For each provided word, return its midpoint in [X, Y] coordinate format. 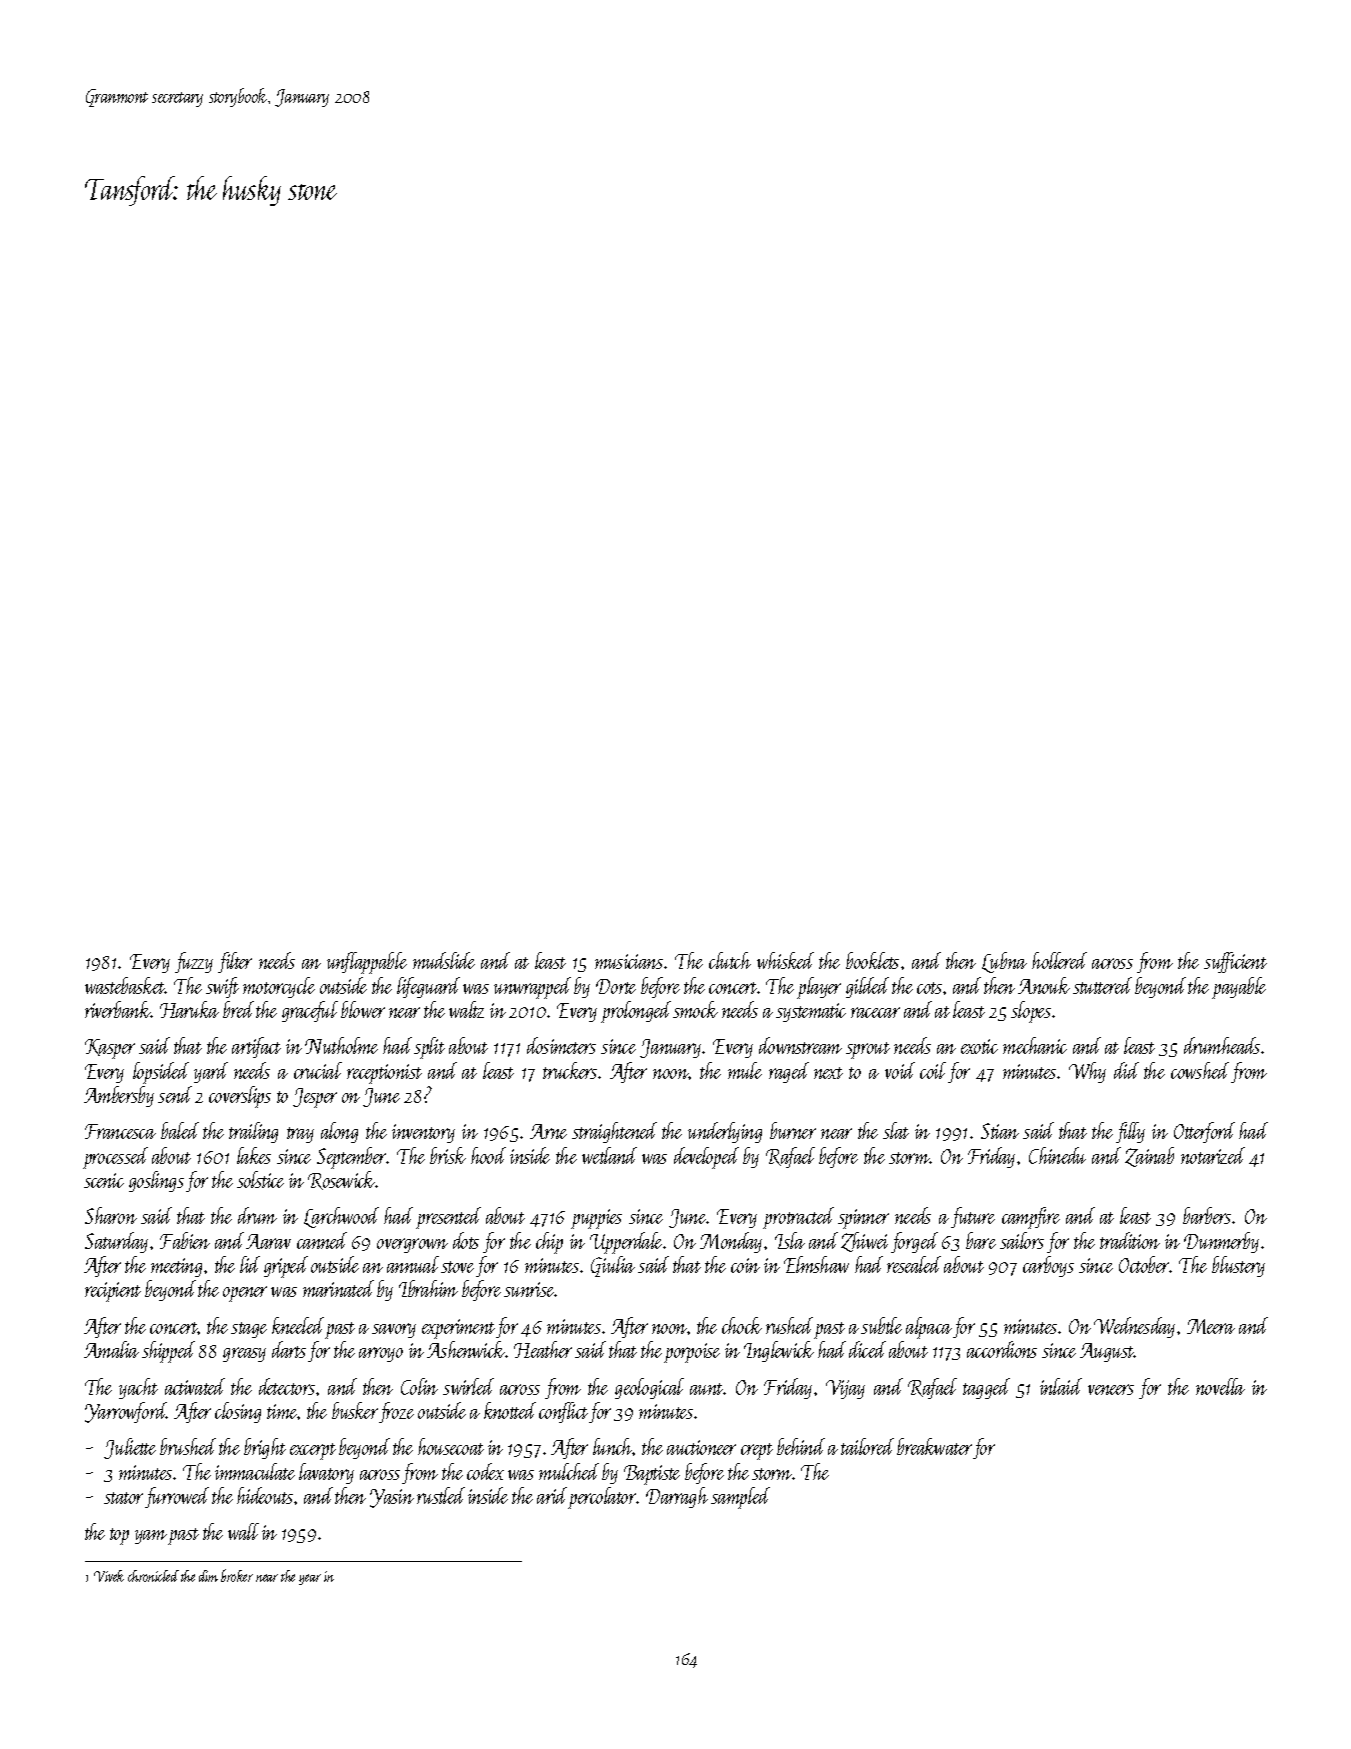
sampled [740, 1498]
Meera [1211, 1326]
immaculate [255, 1471]
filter [235, 962]
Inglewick [779, 1351]
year [310, 1579]
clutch [730, 960]
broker [237, 1575]
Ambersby [119, 1096]
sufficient [1235, 962]
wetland [609, 1155]
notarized [1213, 1155]
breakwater [934, 1446]
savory [394, 1330]
